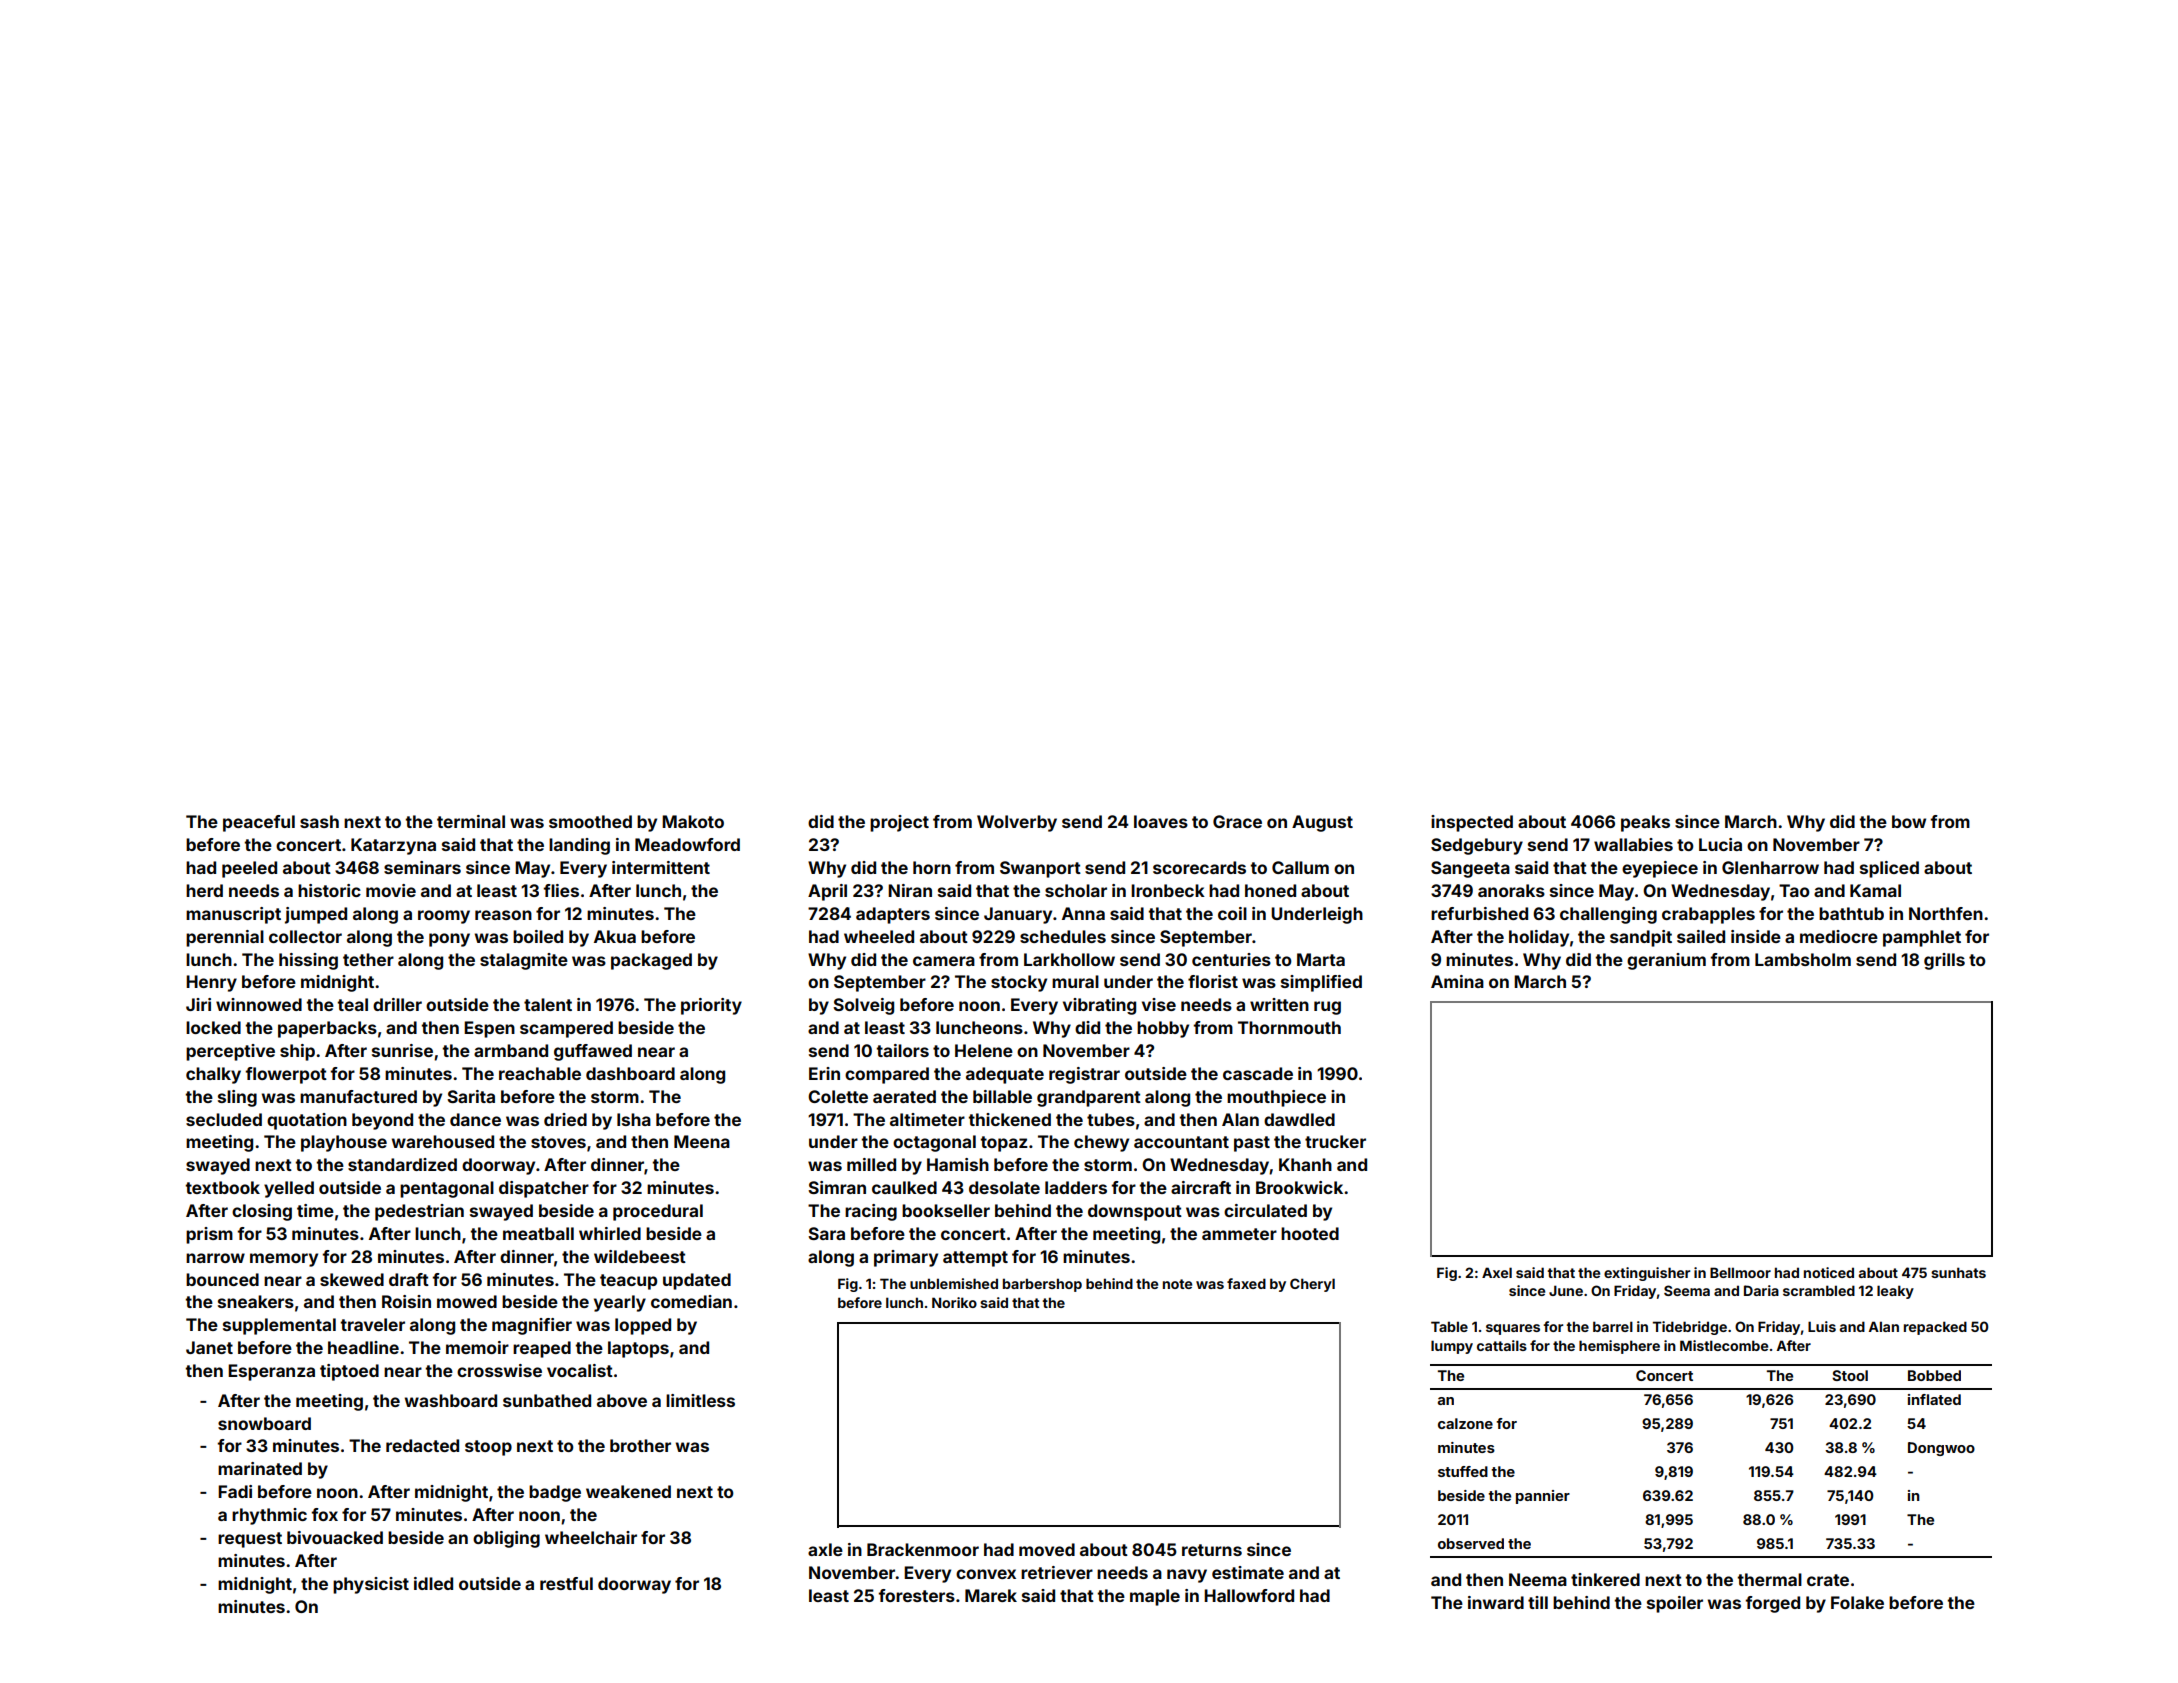  What do you see at coordinates (1305, 1164) in the screenshot?
I see `Khanh` at bounding box center [1305, 1164].
